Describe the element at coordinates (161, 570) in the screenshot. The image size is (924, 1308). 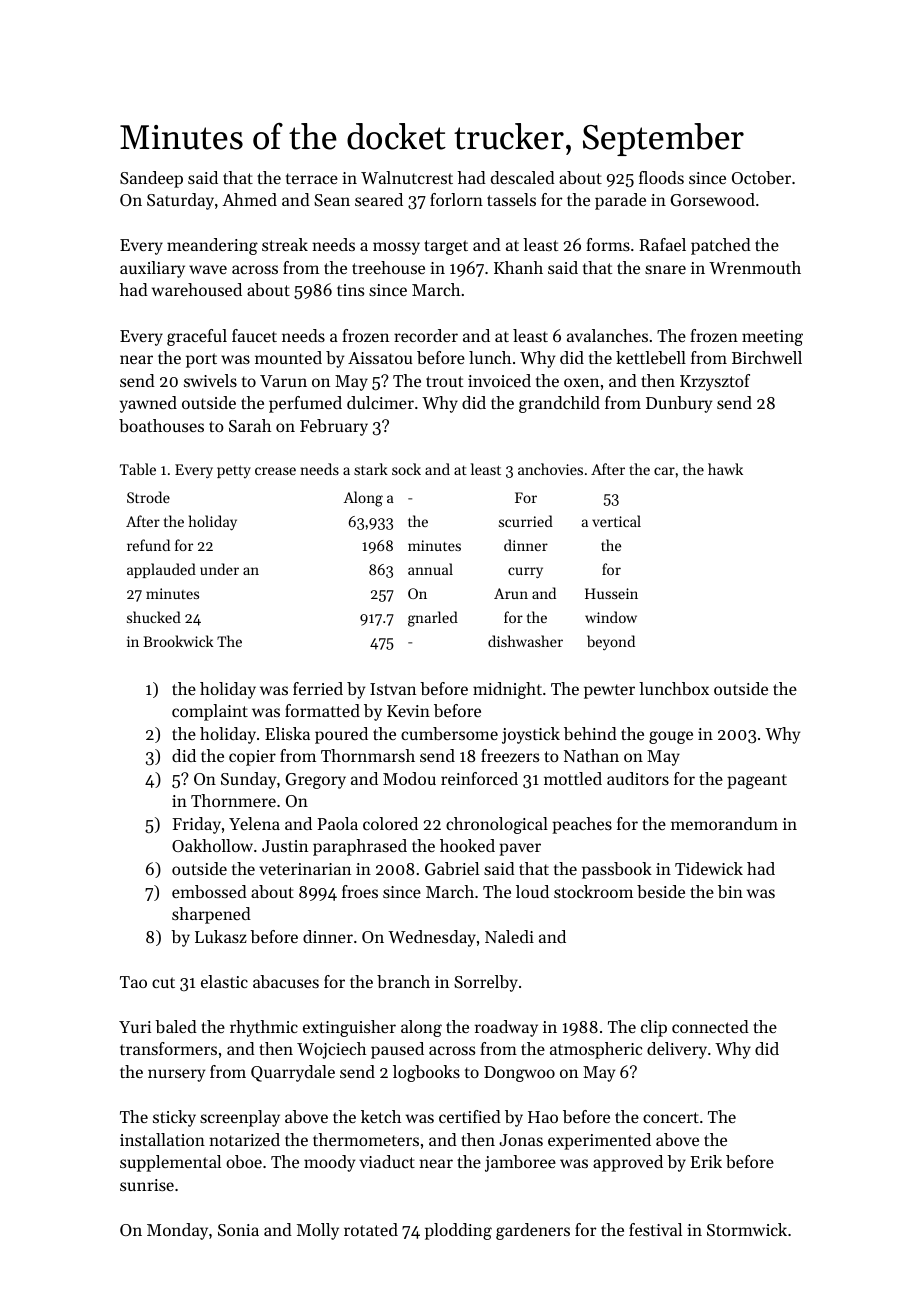
I see `applauded` at that location.
